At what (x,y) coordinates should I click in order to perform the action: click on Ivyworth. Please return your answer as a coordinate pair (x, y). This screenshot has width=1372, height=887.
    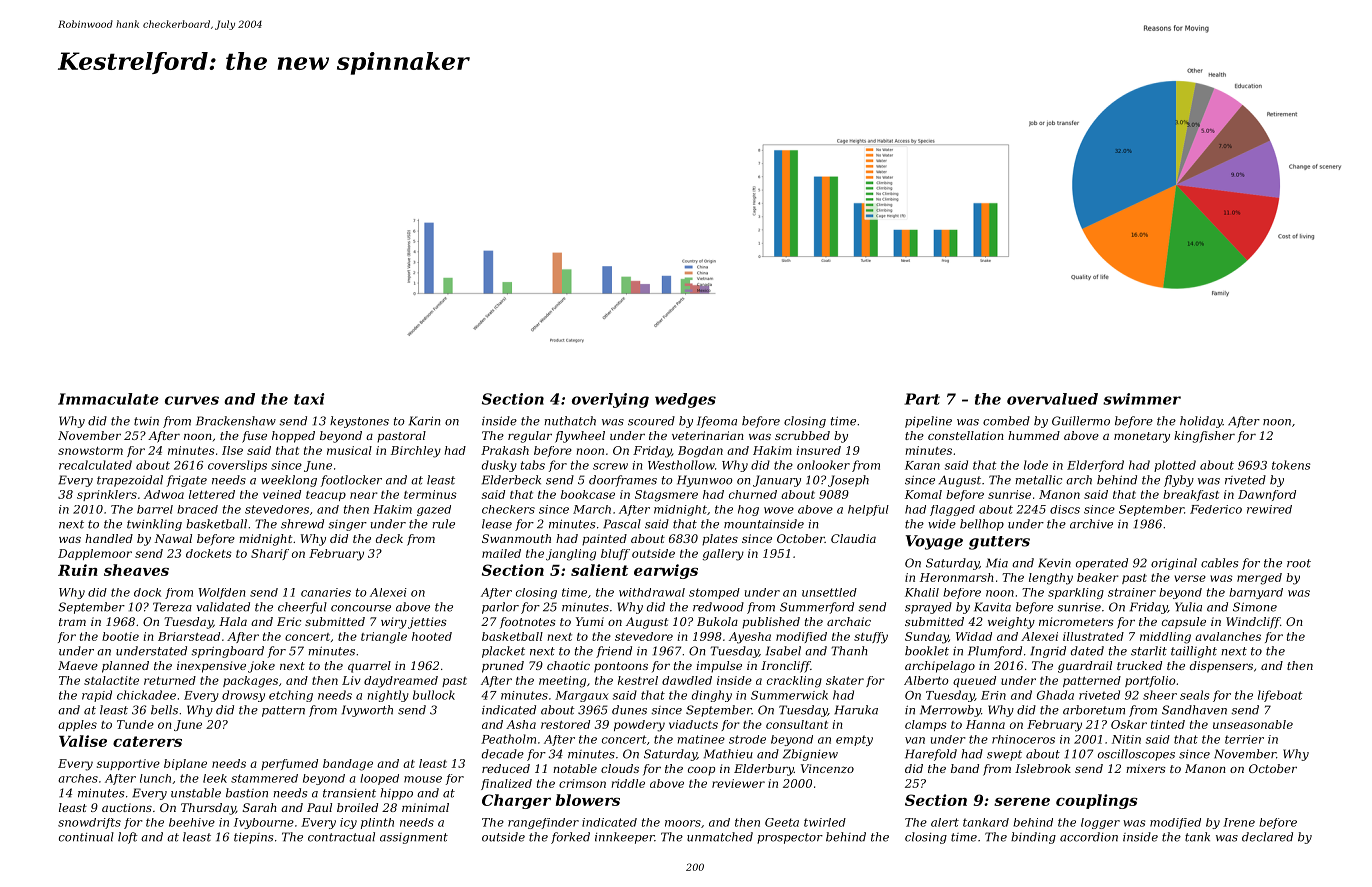
    Looking at the image, I should click on (367, 711).
